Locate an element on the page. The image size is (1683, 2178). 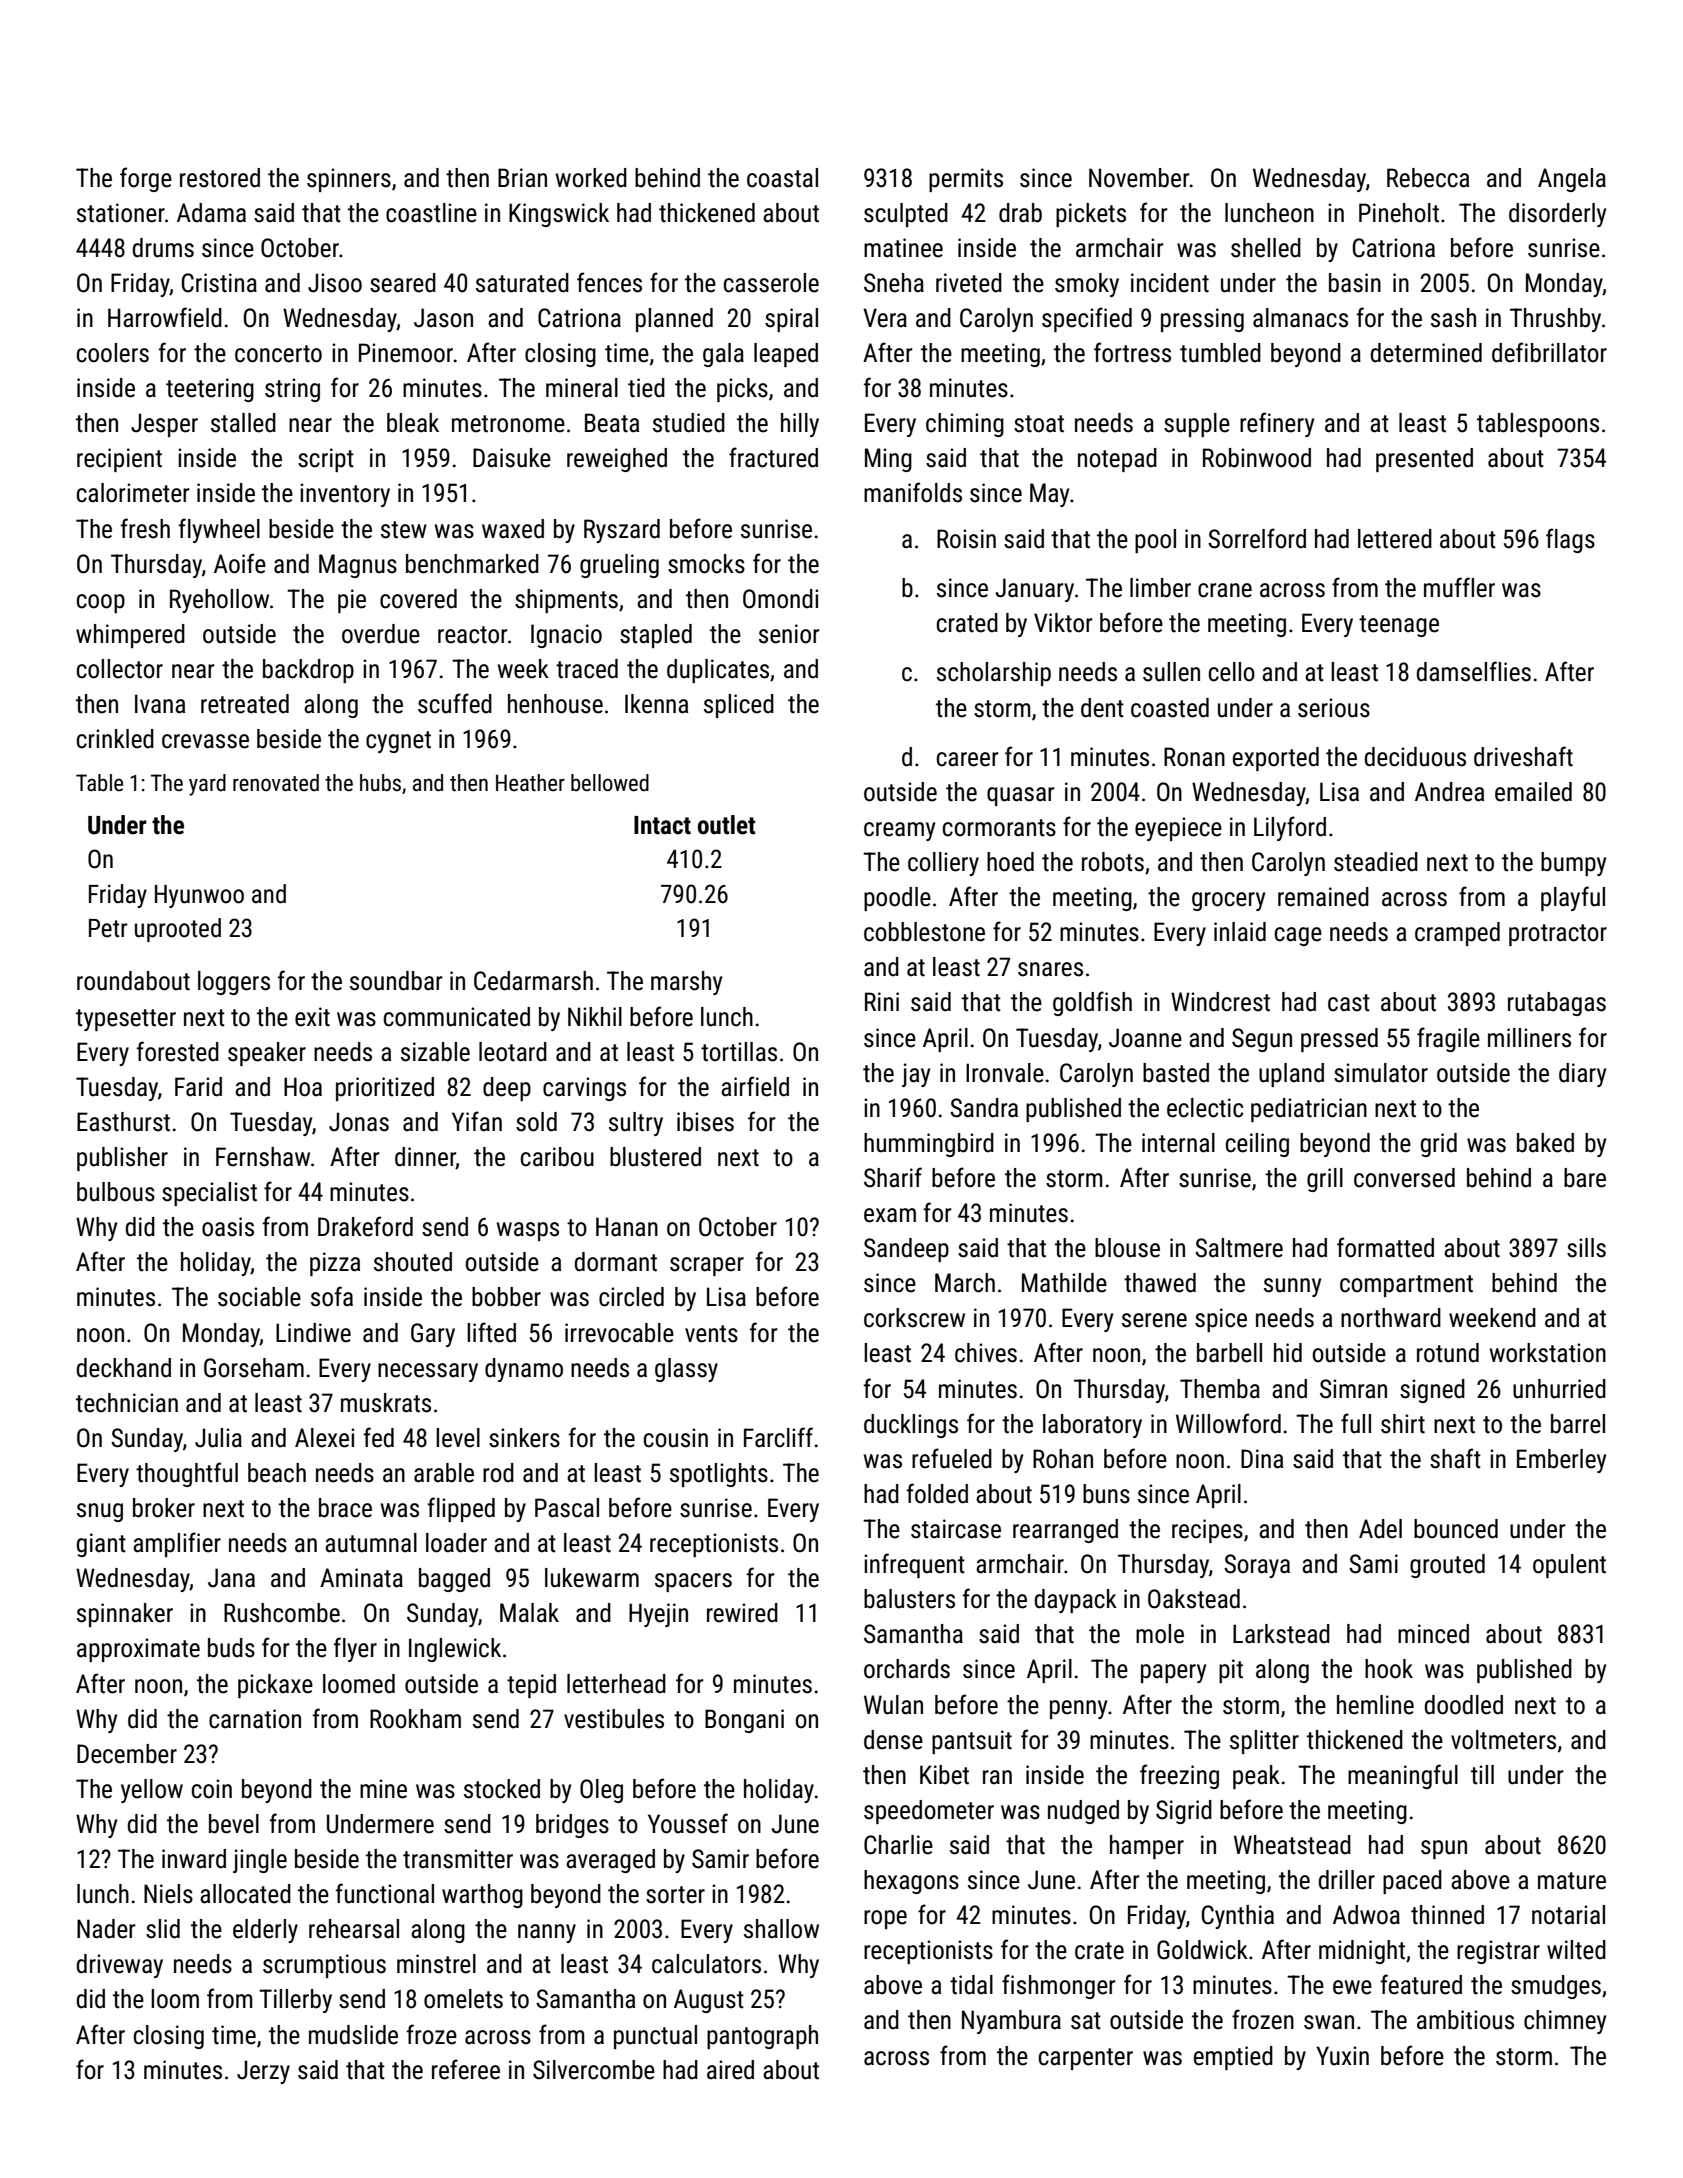
voltmeters is located at coordinates (1503, 1740).
